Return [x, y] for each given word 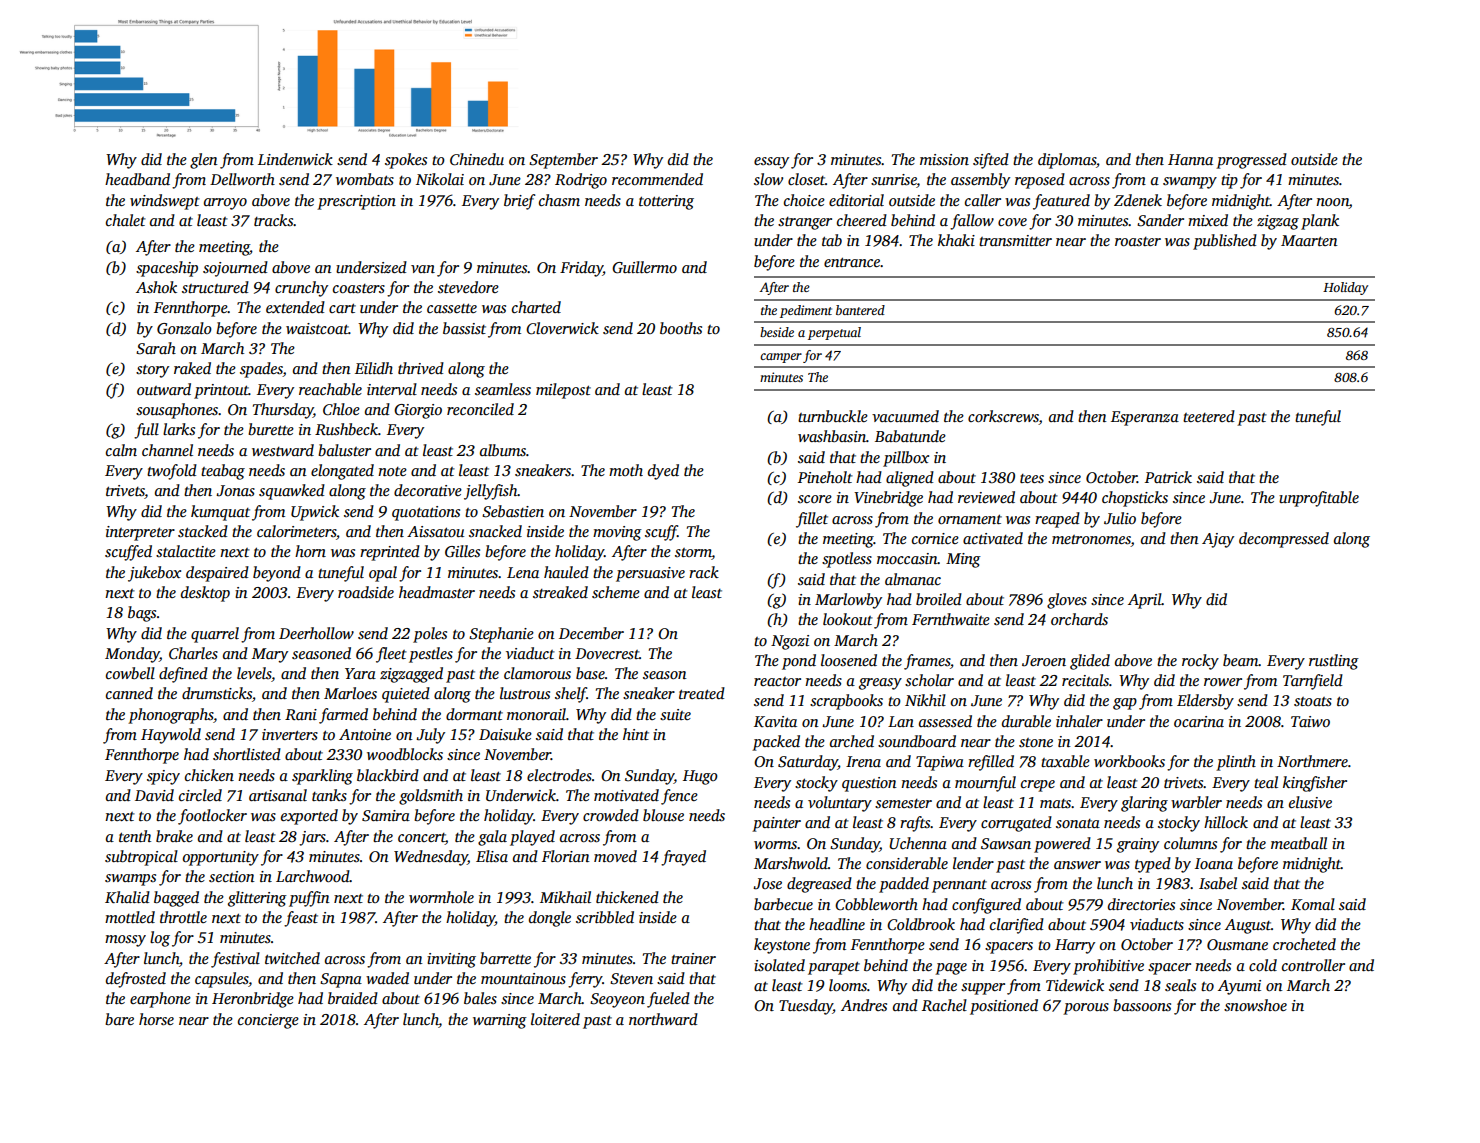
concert [422, 837]
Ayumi [1239, 987]
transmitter [1015, 241]
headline [837, 924]
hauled [566, 572]
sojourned [235, 269]
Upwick [315, 513]
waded [387, 978]
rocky [1200, 662]
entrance [852, 262]
